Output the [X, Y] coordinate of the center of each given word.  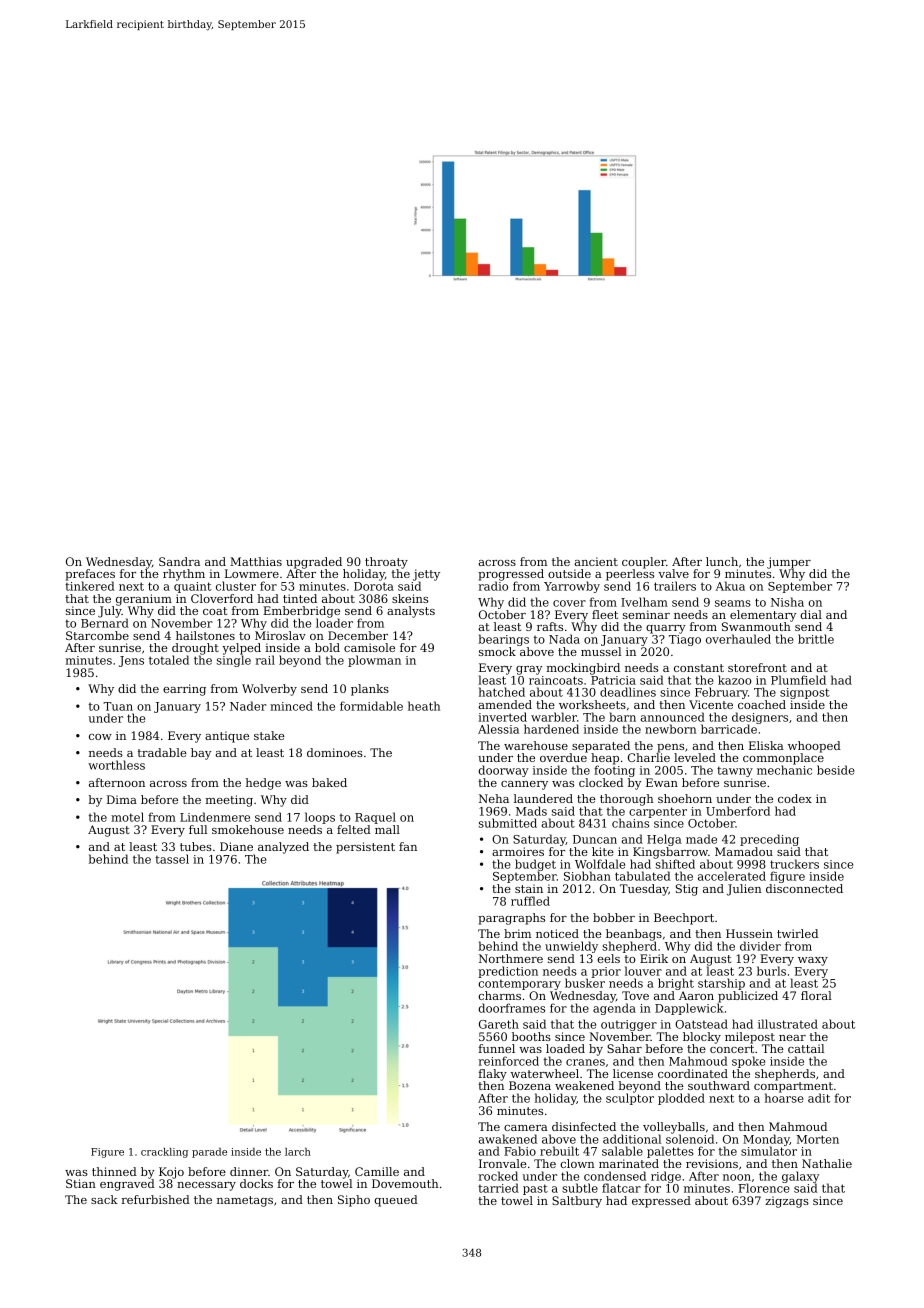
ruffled [530, 901]
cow [100, 737]
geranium [144, 600]
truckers [794, 864]
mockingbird [583, 669]
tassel [172, 859]
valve [673, 573]
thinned [114, 1171]
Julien [744, 890]
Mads [531, 811]
